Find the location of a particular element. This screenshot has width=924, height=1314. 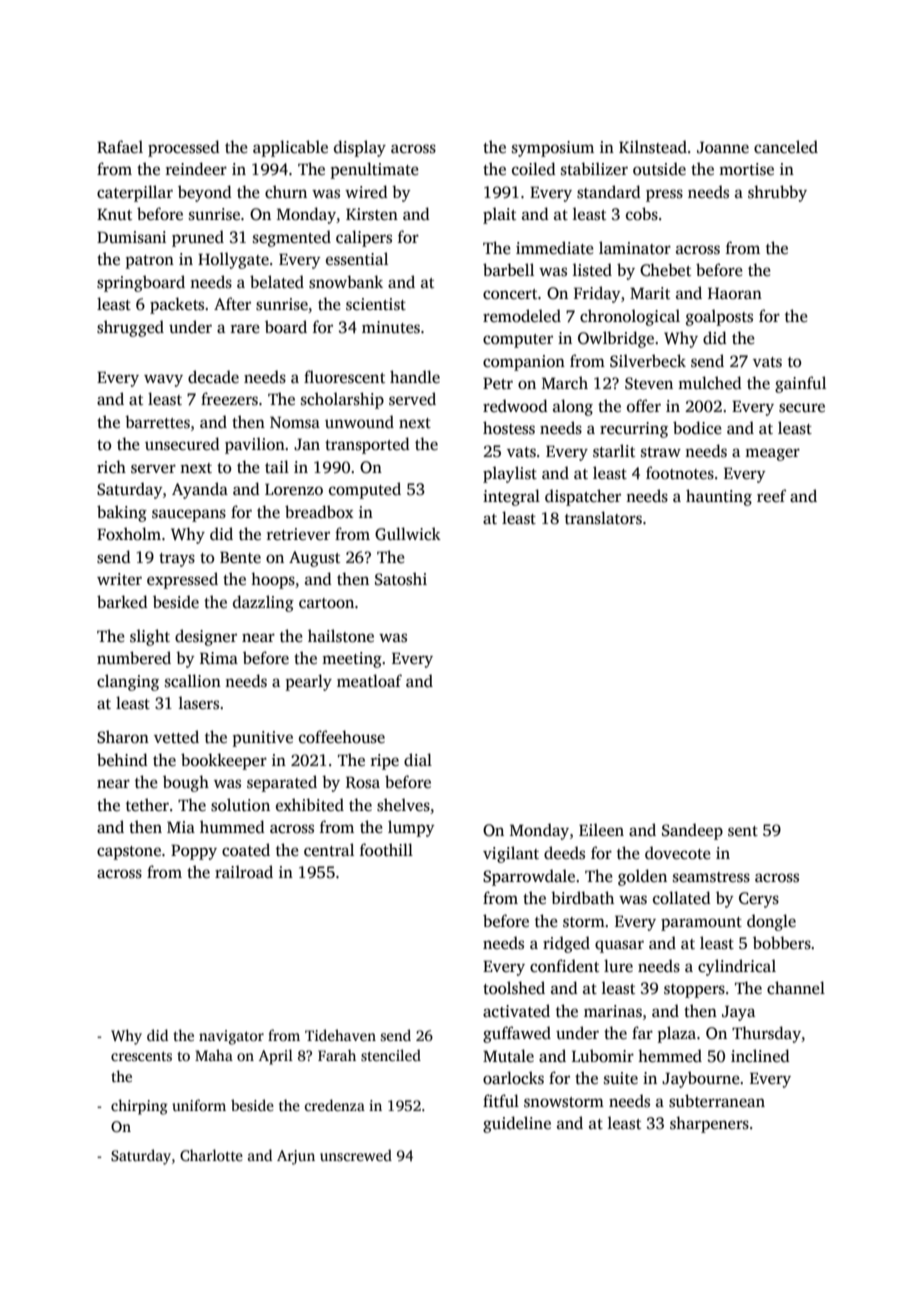

Tidehaven is located at coordinates (340, 1035).
